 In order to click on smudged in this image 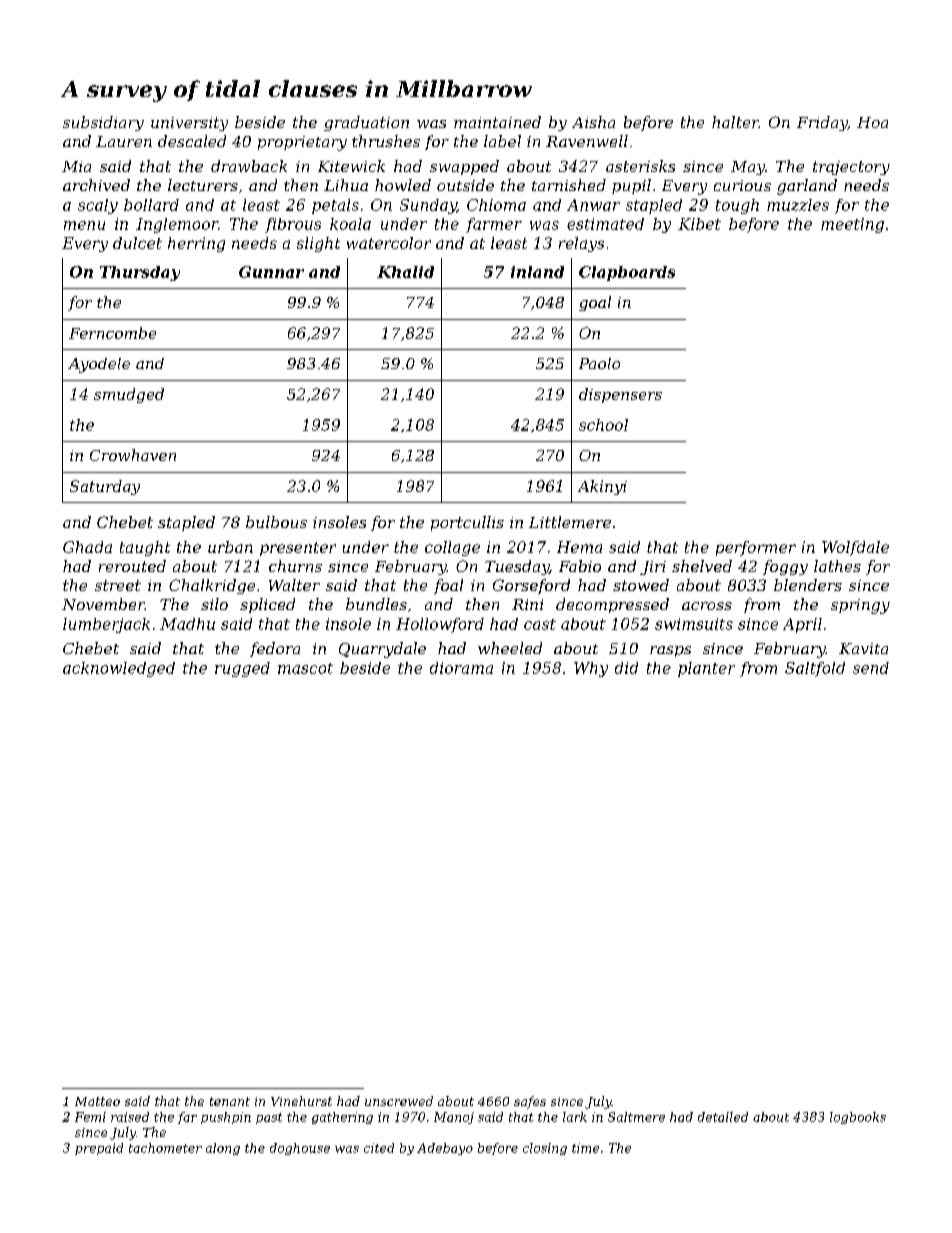, I will do `click(129, 395)`.
